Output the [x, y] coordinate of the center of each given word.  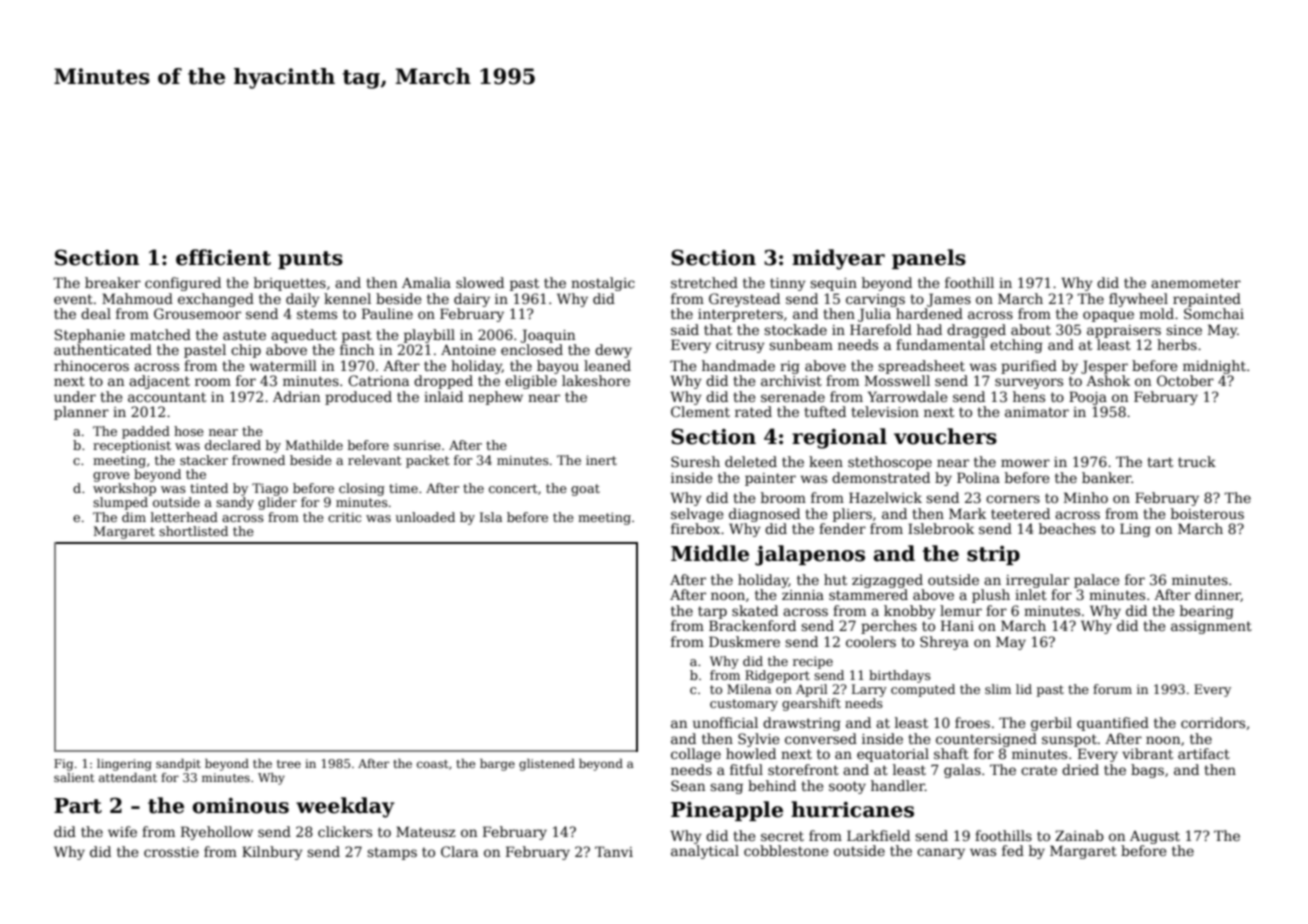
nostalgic [603, 284]
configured [183, 284]
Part [78, 806]
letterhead [184, 517]
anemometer [1196, 283]
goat [585, 490]
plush [991, 596]
